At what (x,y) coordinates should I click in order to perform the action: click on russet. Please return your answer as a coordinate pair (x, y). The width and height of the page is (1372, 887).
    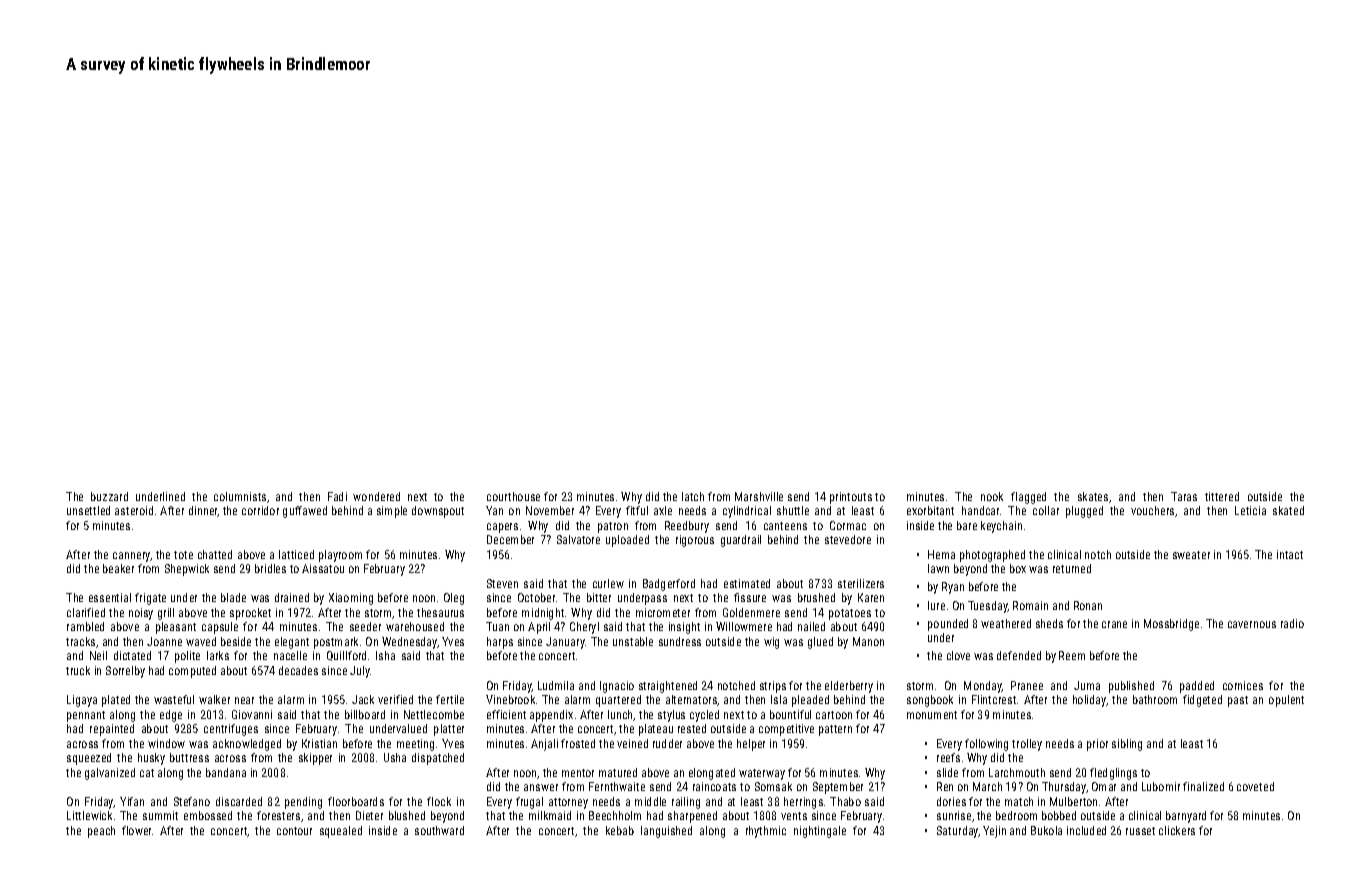
    Looking at the image, I should click on (1140, 831).
